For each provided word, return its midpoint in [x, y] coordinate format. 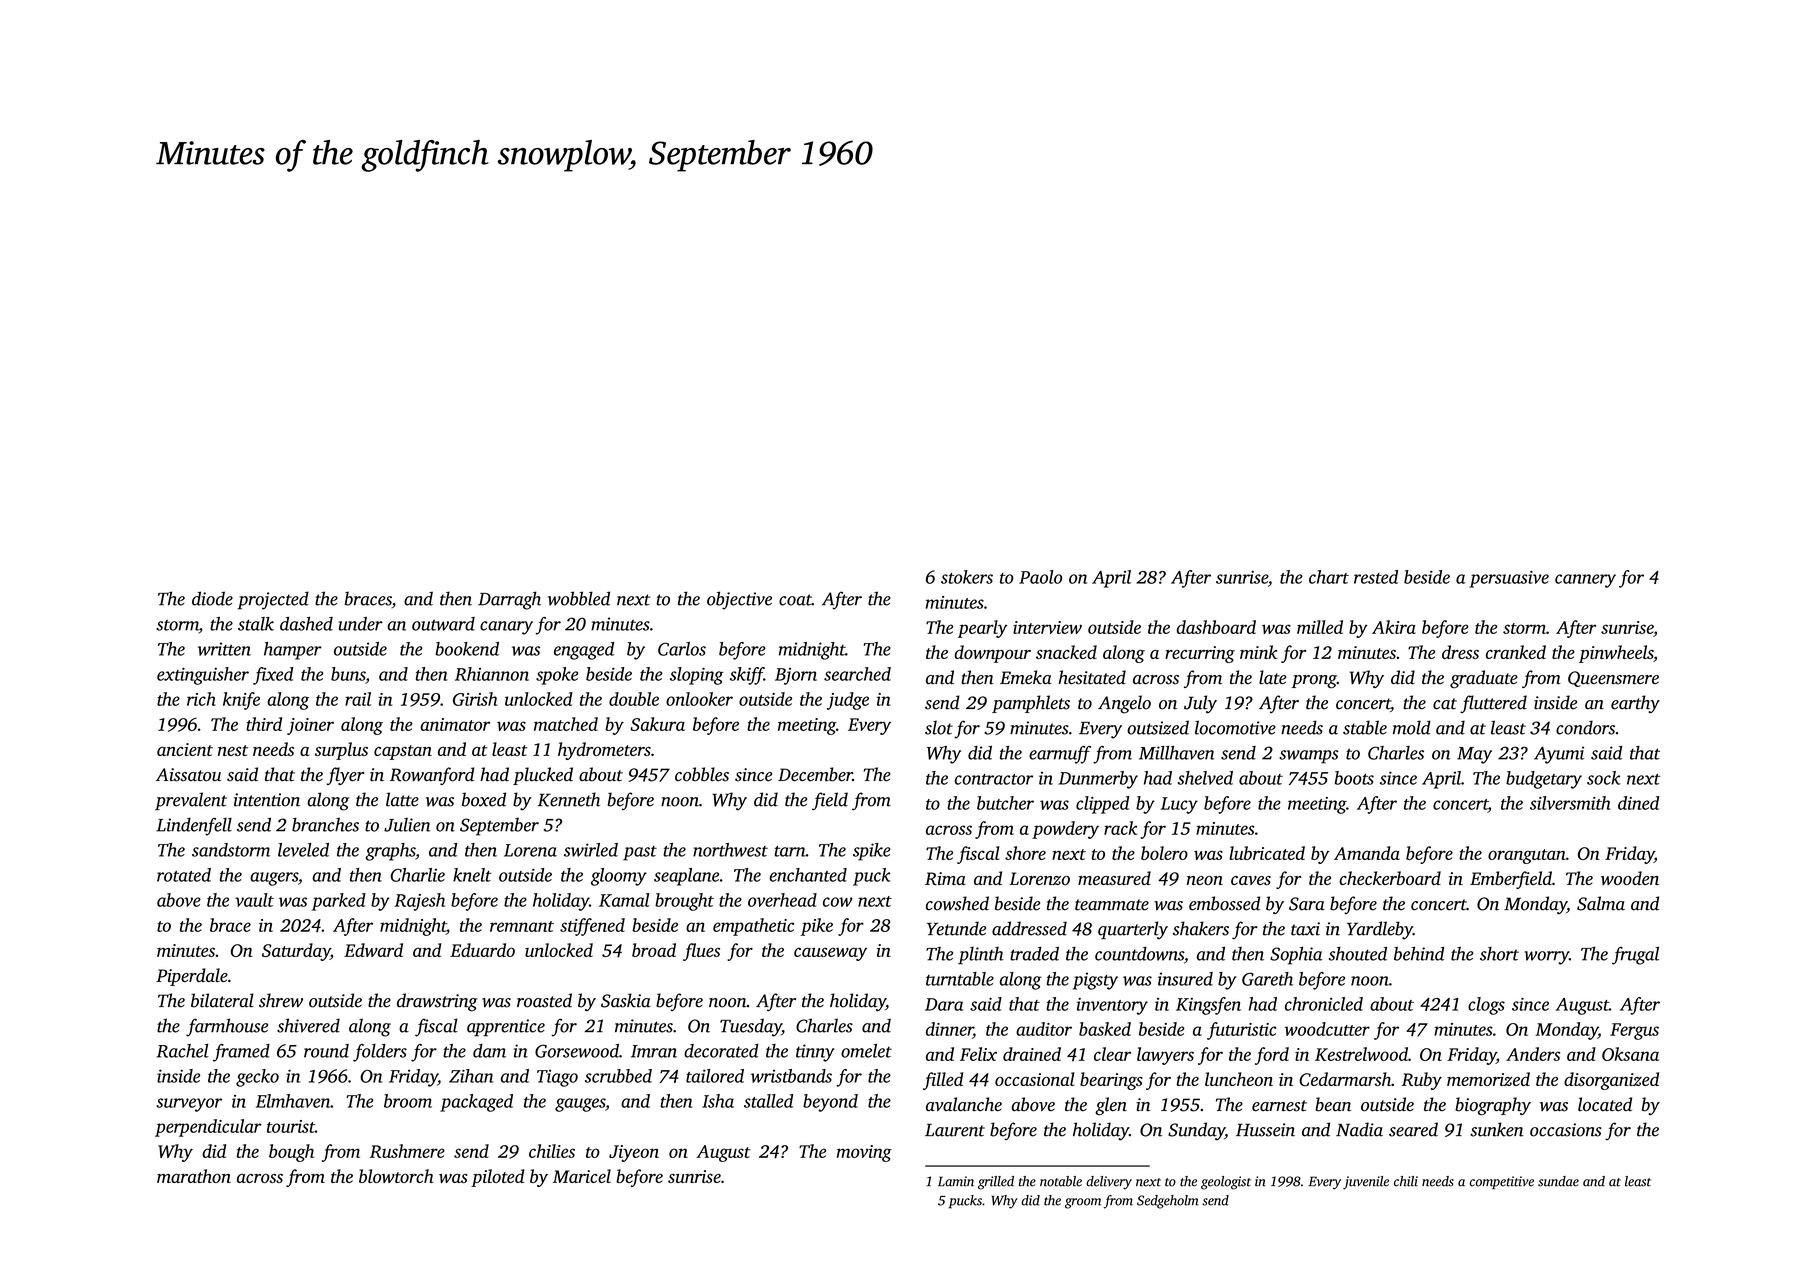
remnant [522, 926]
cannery [1585, 581]
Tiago [557, 1078]
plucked [543, 776]
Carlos [682, 649]
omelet [866, 1051]
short [1499, 954]
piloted [497, 1178]
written [224, 649]
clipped [1102, 805]
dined [1638, 803]
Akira [1394, 627]
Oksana [1630, 1054]
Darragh [509, 600]
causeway [830, 954]
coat [795, 600]
